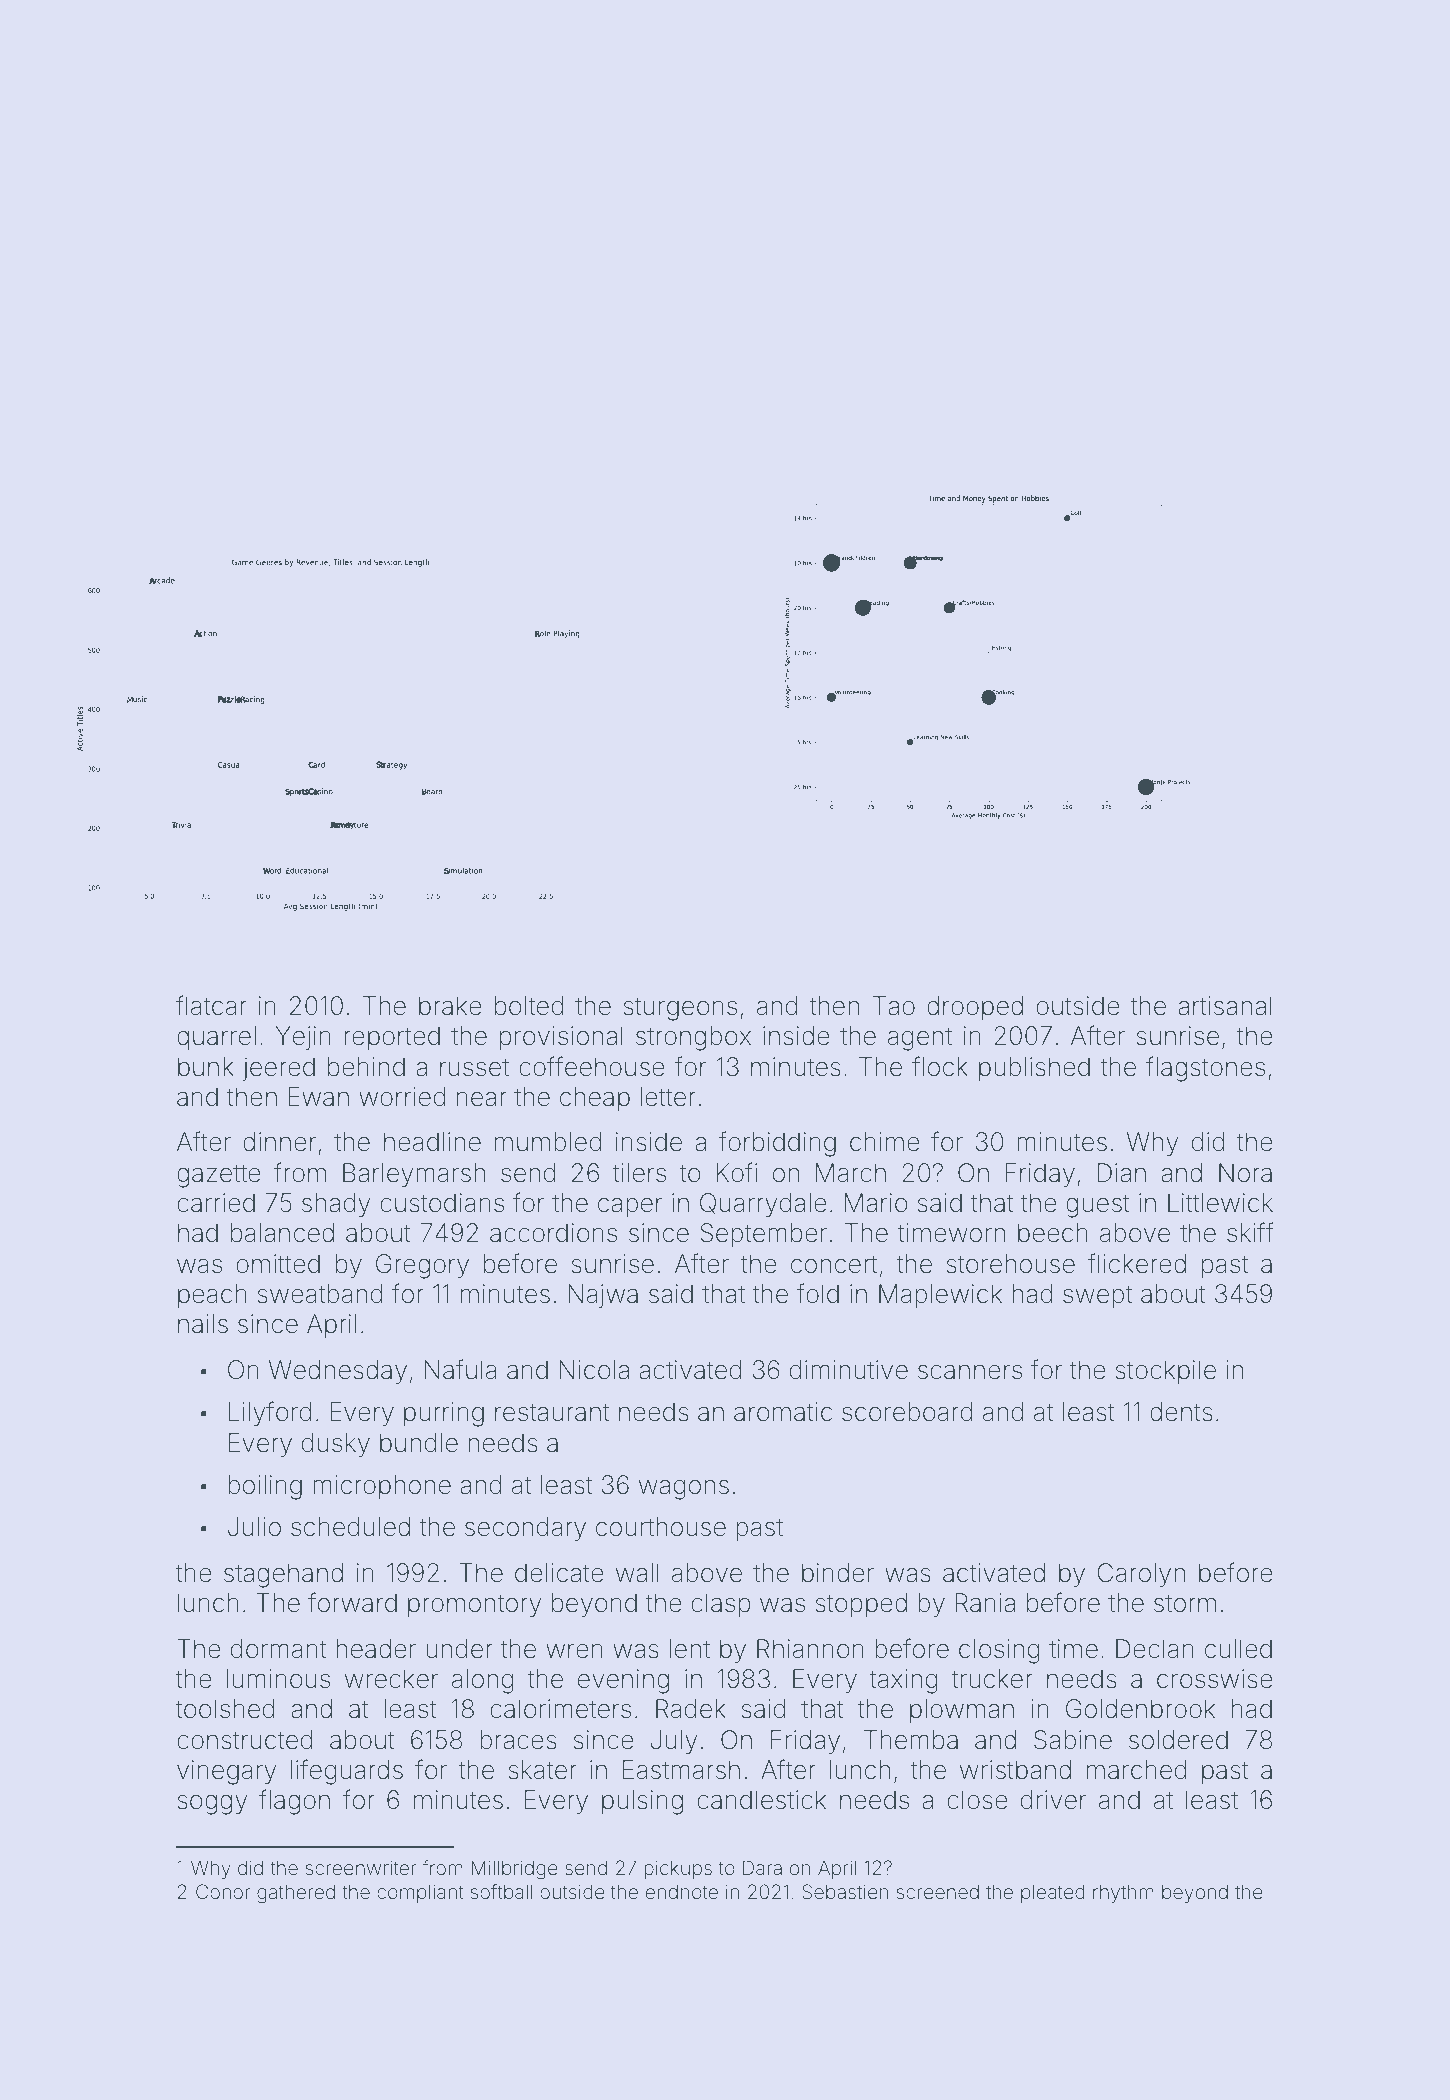 The height and width of the image is (2100, 1450). What do you see at coordinates (639, 1173) in the image?
I see `tilers` at bounding box center [639, 1173].
